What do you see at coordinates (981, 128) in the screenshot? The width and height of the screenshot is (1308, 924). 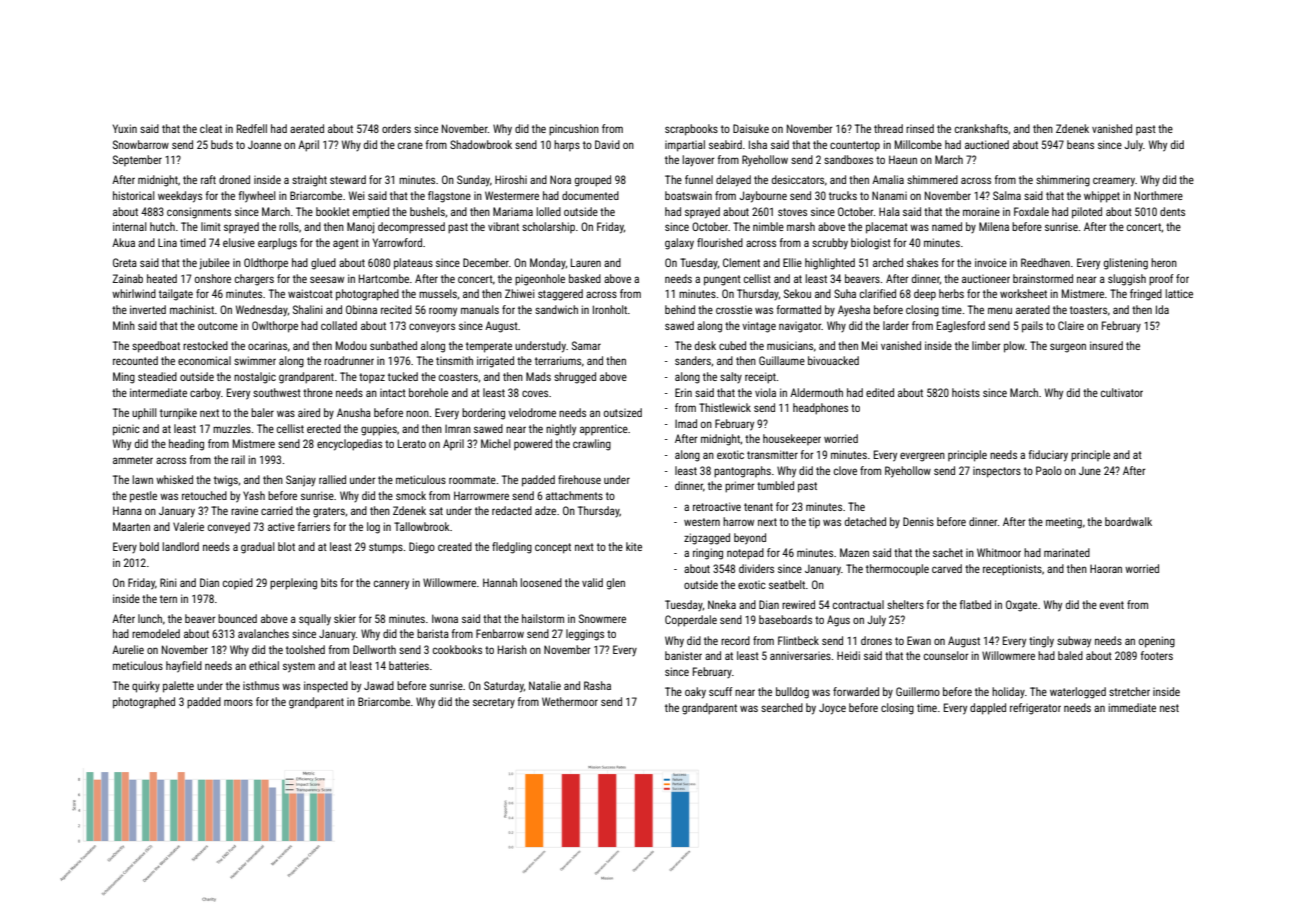 I see `crankshafts` at bounding box center [981, 128].
